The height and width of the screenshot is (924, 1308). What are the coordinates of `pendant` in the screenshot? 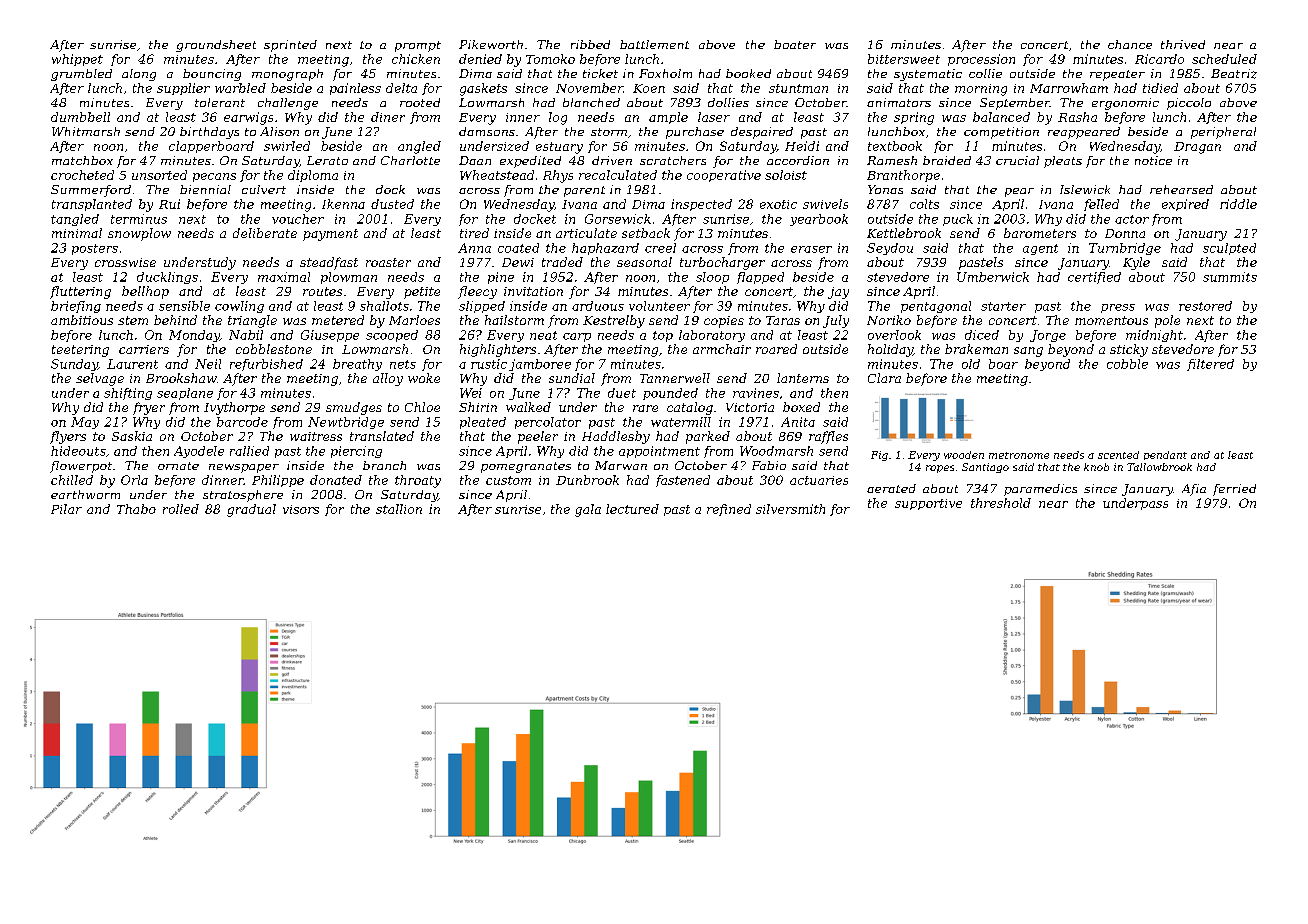 It's located at (1165, 455).
